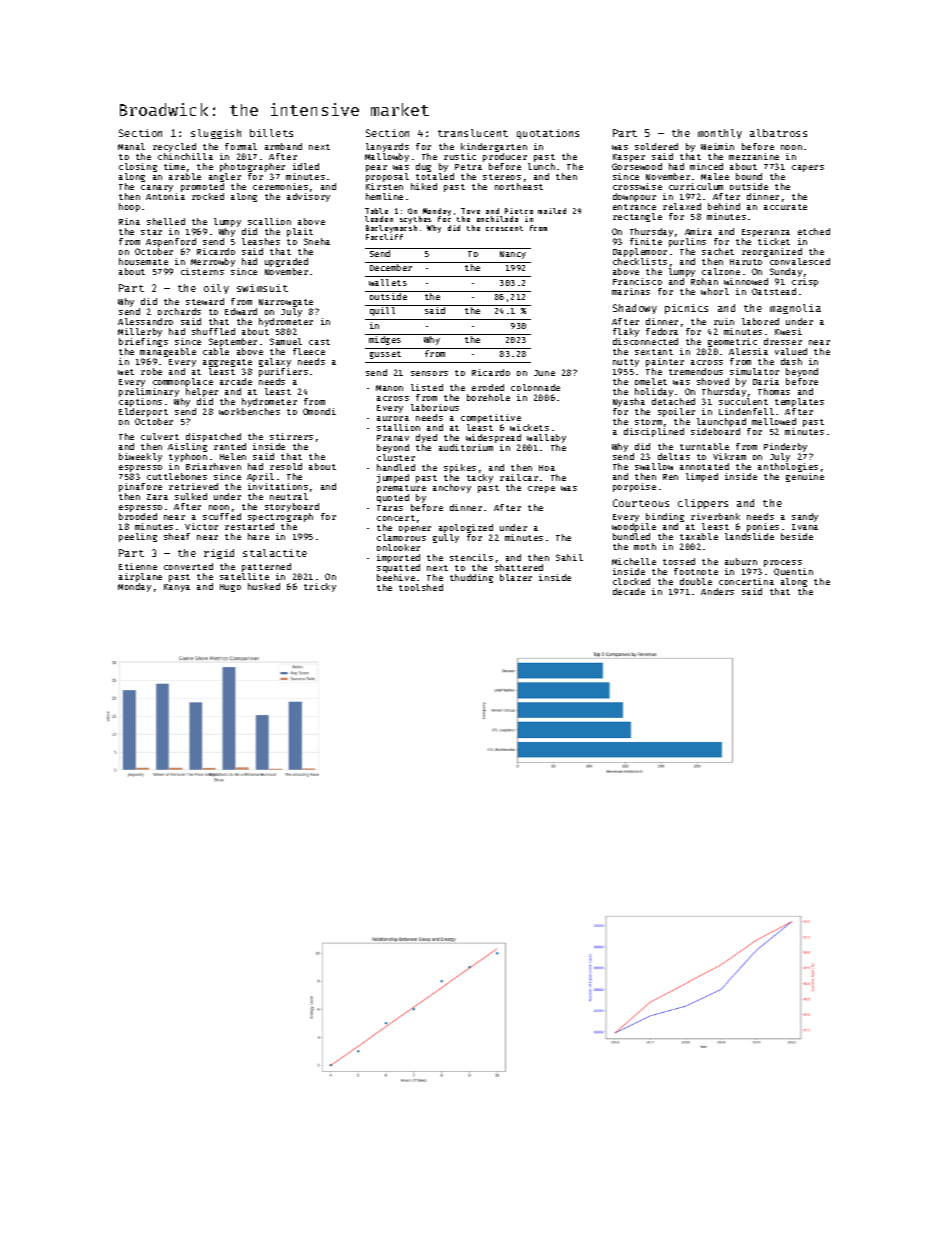 Image resolution: width=952 pixels, height=1233 pixels. I want to click on chinchilla, so click(185, 156).
